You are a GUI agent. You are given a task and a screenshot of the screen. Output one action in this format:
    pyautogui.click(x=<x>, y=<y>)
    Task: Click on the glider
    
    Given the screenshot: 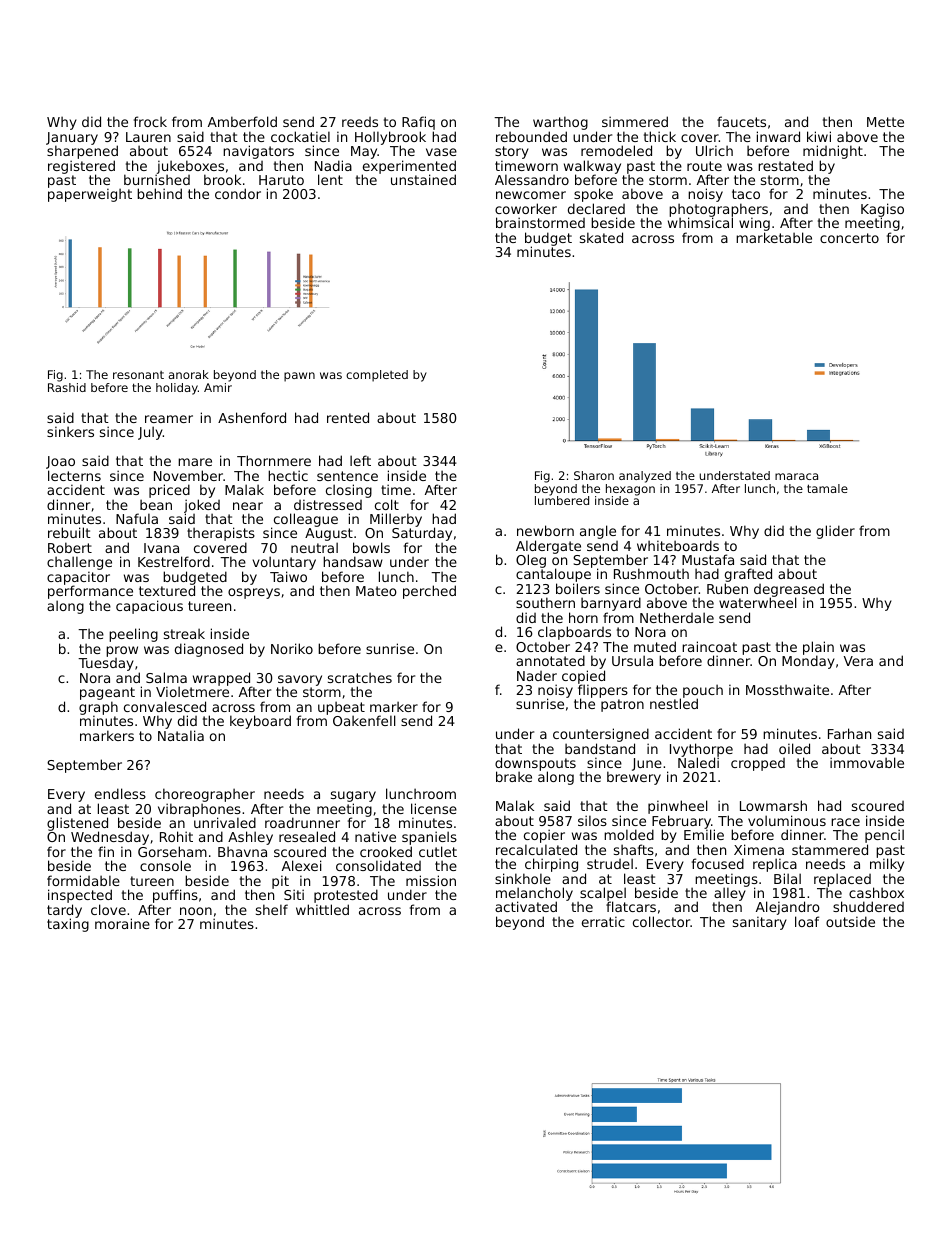 What is the action you would take?
    pyautogui.click(x=835, y=532)
